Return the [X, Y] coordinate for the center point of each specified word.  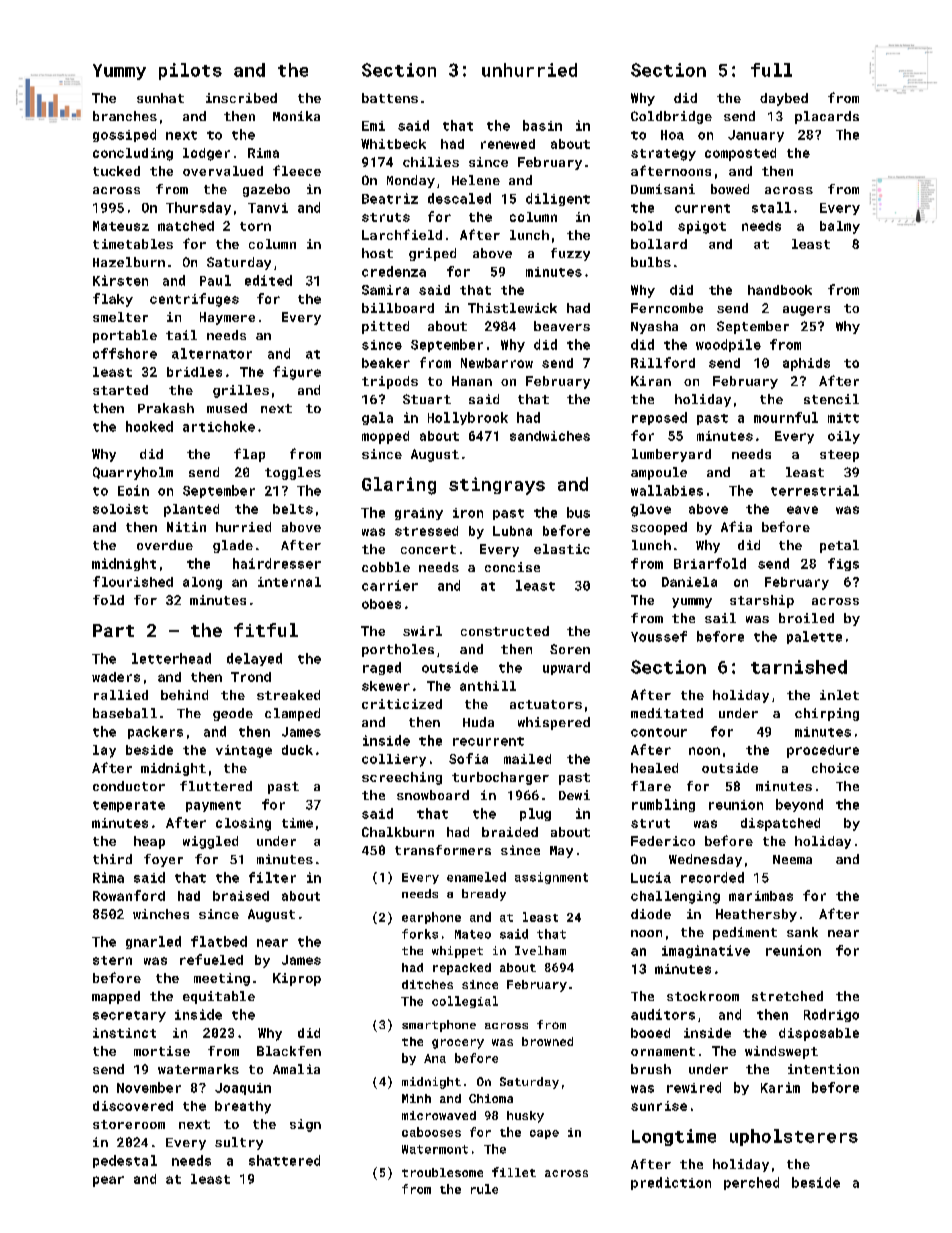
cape [544, 1134]
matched [186, 226]
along [202, 583]
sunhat [160, 98]
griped [432, 254]
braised [241, 896]
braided [510, 832]
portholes [398, 650]
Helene [476, 180]
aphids [806, 364]
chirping [827, 714]
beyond [799, 805]
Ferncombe [667, 308]
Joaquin [243, 1089]
